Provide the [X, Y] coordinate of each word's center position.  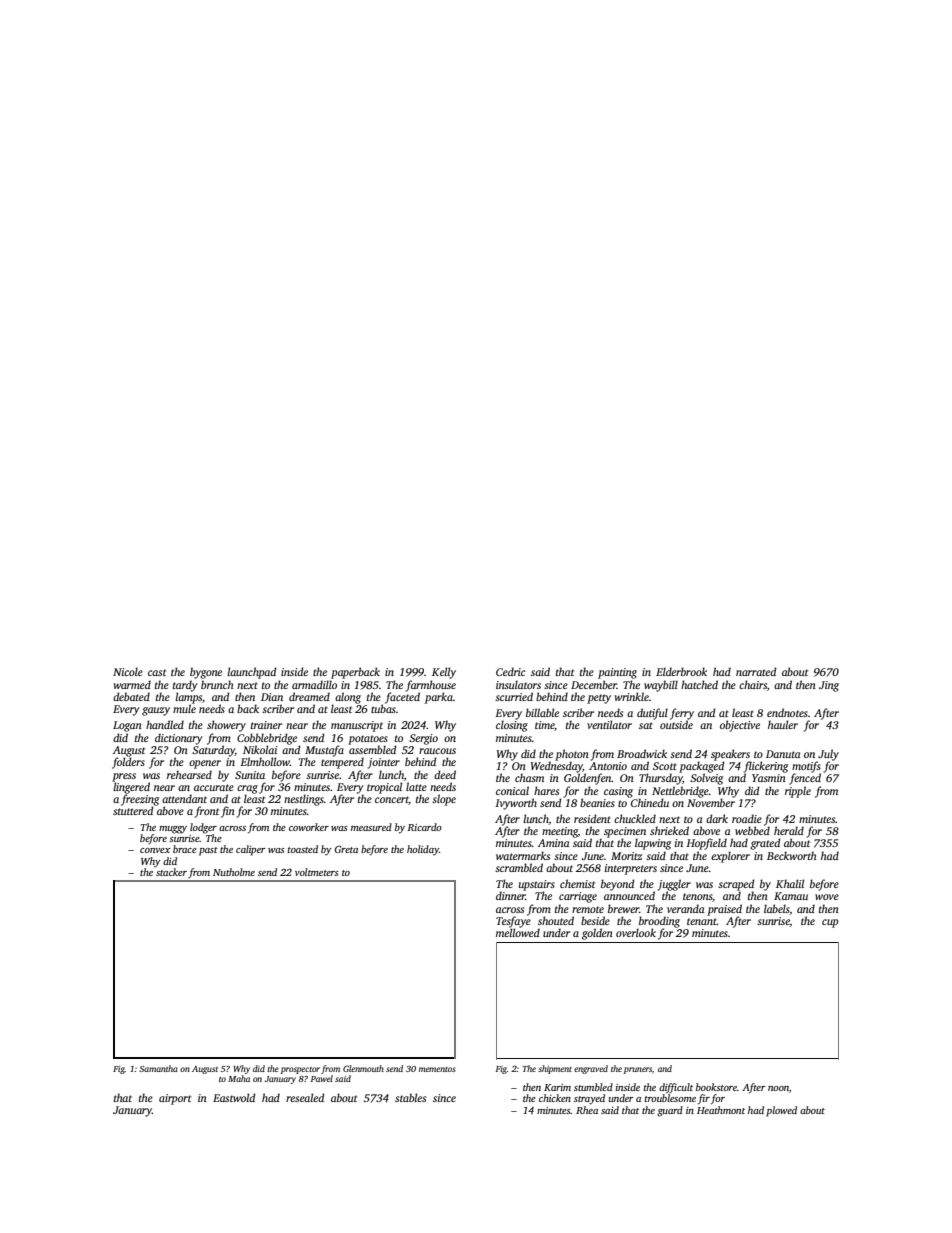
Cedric [510, 671]
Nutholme [234, 872]
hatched [699, 684]
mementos [437, 1069]
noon [778, 1088]
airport [175, 1099]
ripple [798, 792]
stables [410, 1097]
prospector [300, 1070]
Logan [127, 726]
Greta [346, 849]
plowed [781, 1111]
